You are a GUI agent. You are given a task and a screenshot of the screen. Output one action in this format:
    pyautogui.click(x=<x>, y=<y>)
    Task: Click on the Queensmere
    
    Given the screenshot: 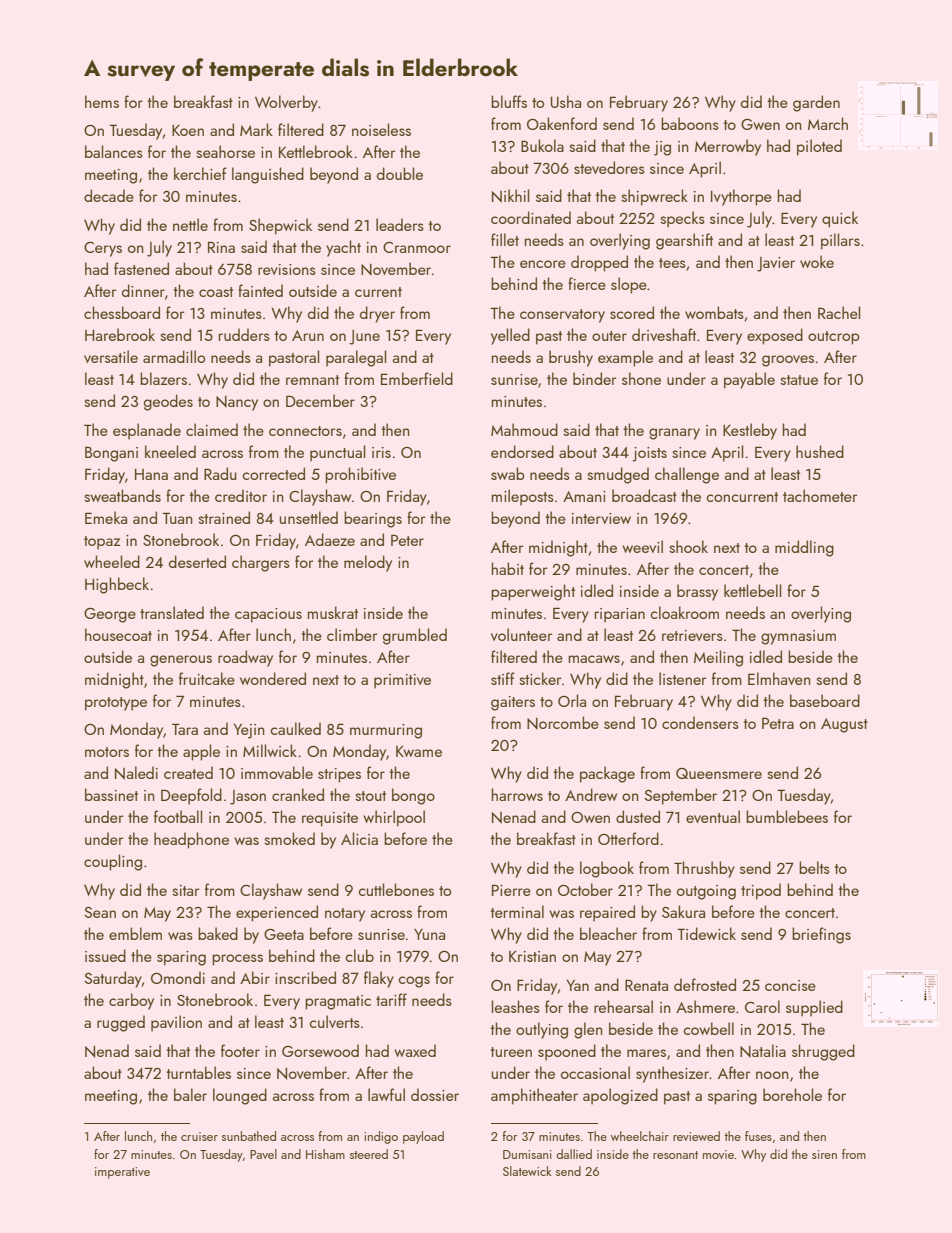 What is the action you would take?
    pyautogui.click(x=719, y=773)
